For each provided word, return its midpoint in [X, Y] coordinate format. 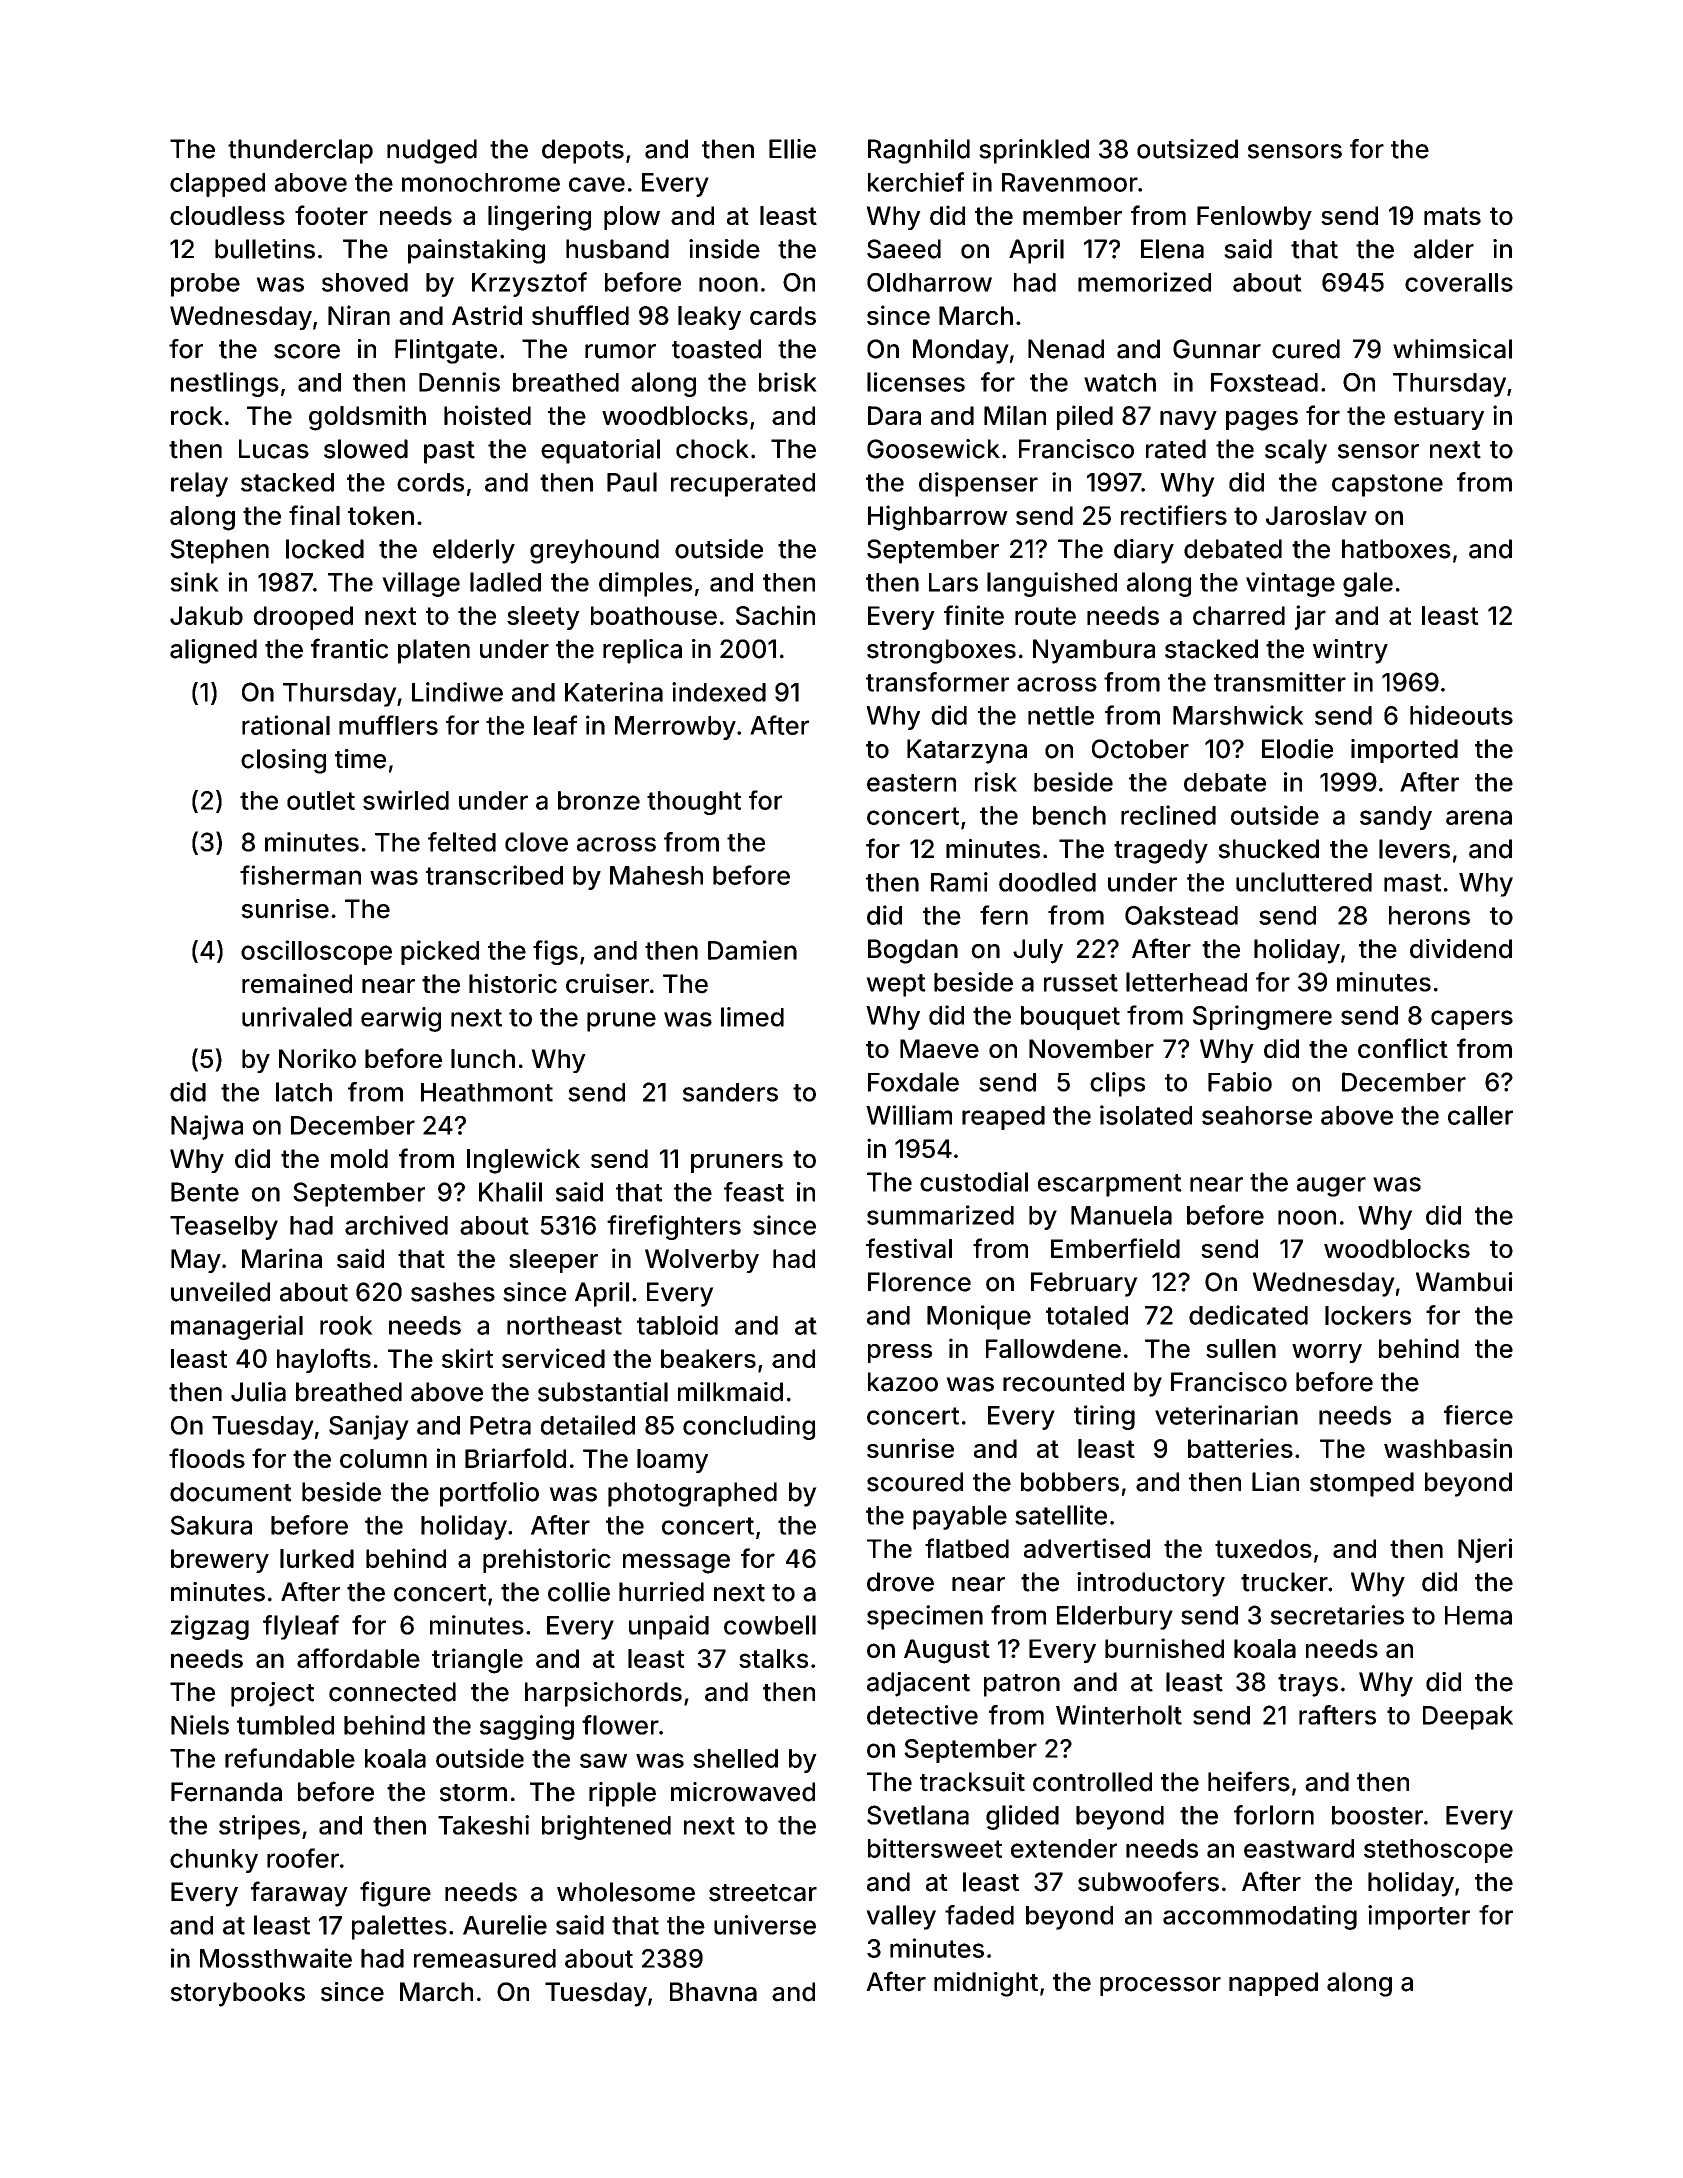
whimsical [1452, 349]
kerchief [916, 182]
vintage [1290, 584]
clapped [217, 185]
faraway [299, 1894]
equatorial [600, 451]
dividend [1461, 948]
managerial [237, 1327]
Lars [953, 582]
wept [896, 985]
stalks [773, 1658]
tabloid [677, 1325]
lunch [483, 1058]
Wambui [1464, 1282]
